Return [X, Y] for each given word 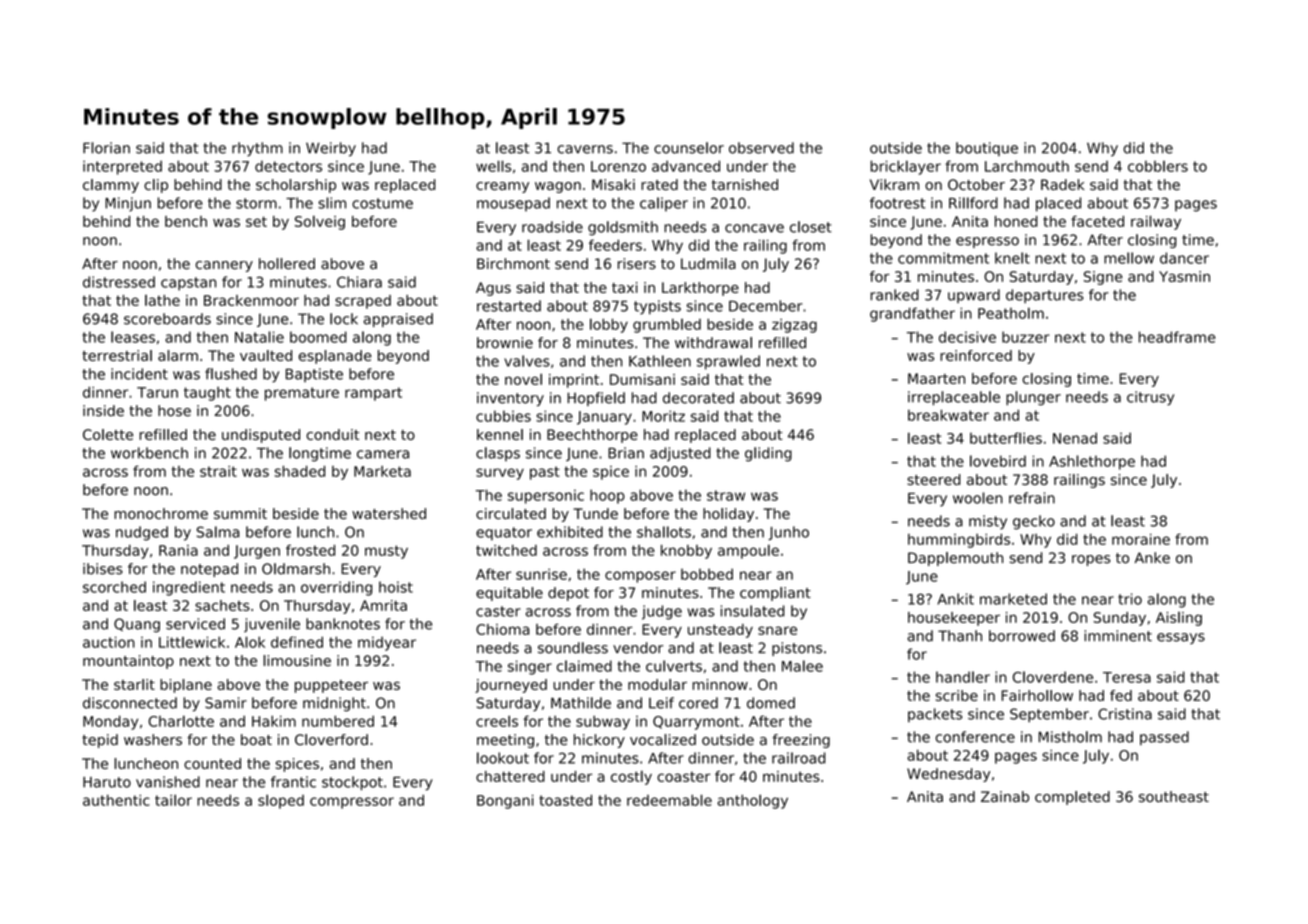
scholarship [296, 186]
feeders [615, 245]
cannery [224, 266]
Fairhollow [1037, 695]
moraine [1141, 539]
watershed [389, 513]
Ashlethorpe [1092, 462]
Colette [108, 434]
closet [811, 227]
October [976, 184]
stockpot [352, 783]
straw [726, 495]
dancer [1184, 258]
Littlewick [192, 642]
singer [530, 667]
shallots [664, 532]
